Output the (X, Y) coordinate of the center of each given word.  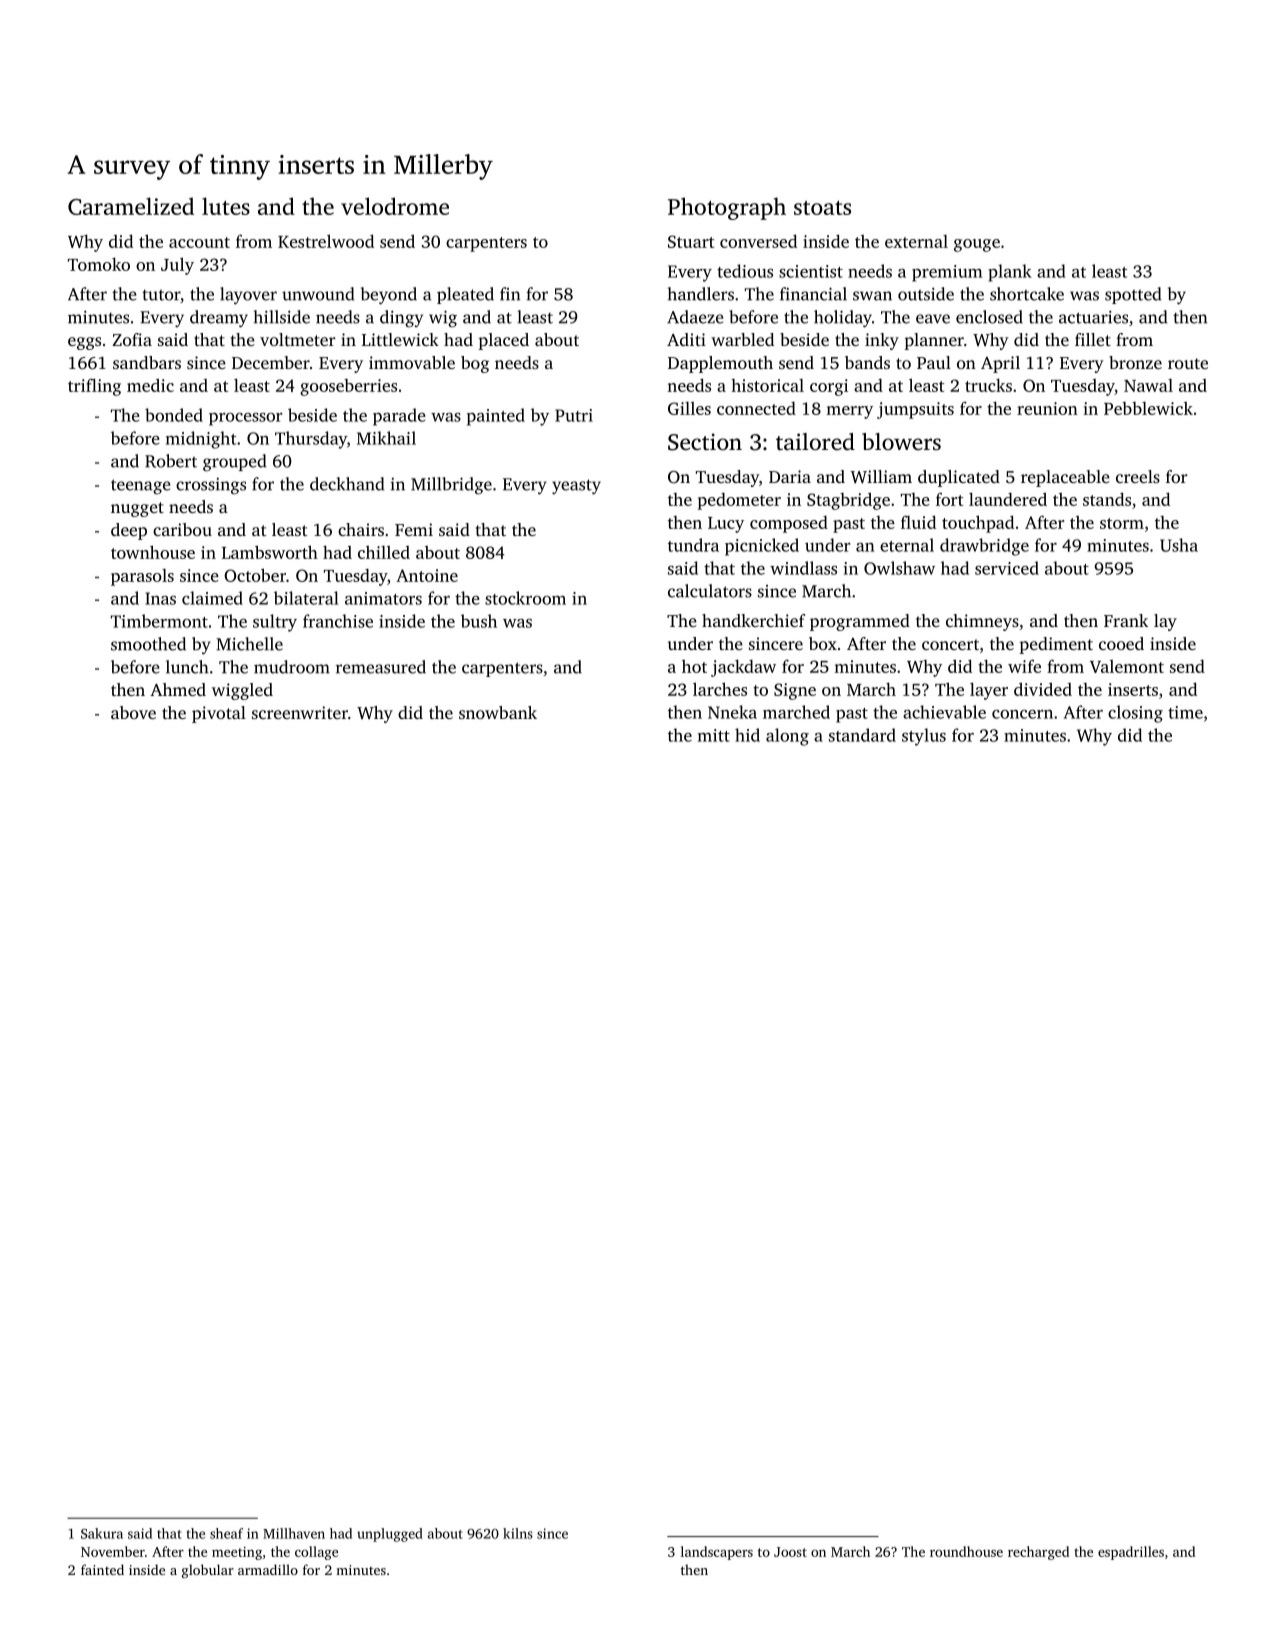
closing (1135, 714)
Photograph (727, 208)
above (133, 712)
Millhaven (294, 1533)
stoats (822, 207)
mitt (714, 735)
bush (479, 621)
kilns (518, 1533)
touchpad (978, 524)
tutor (161, 295)
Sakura (102, 1533)
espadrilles (1131, 1553)
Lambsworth (270, 552)
